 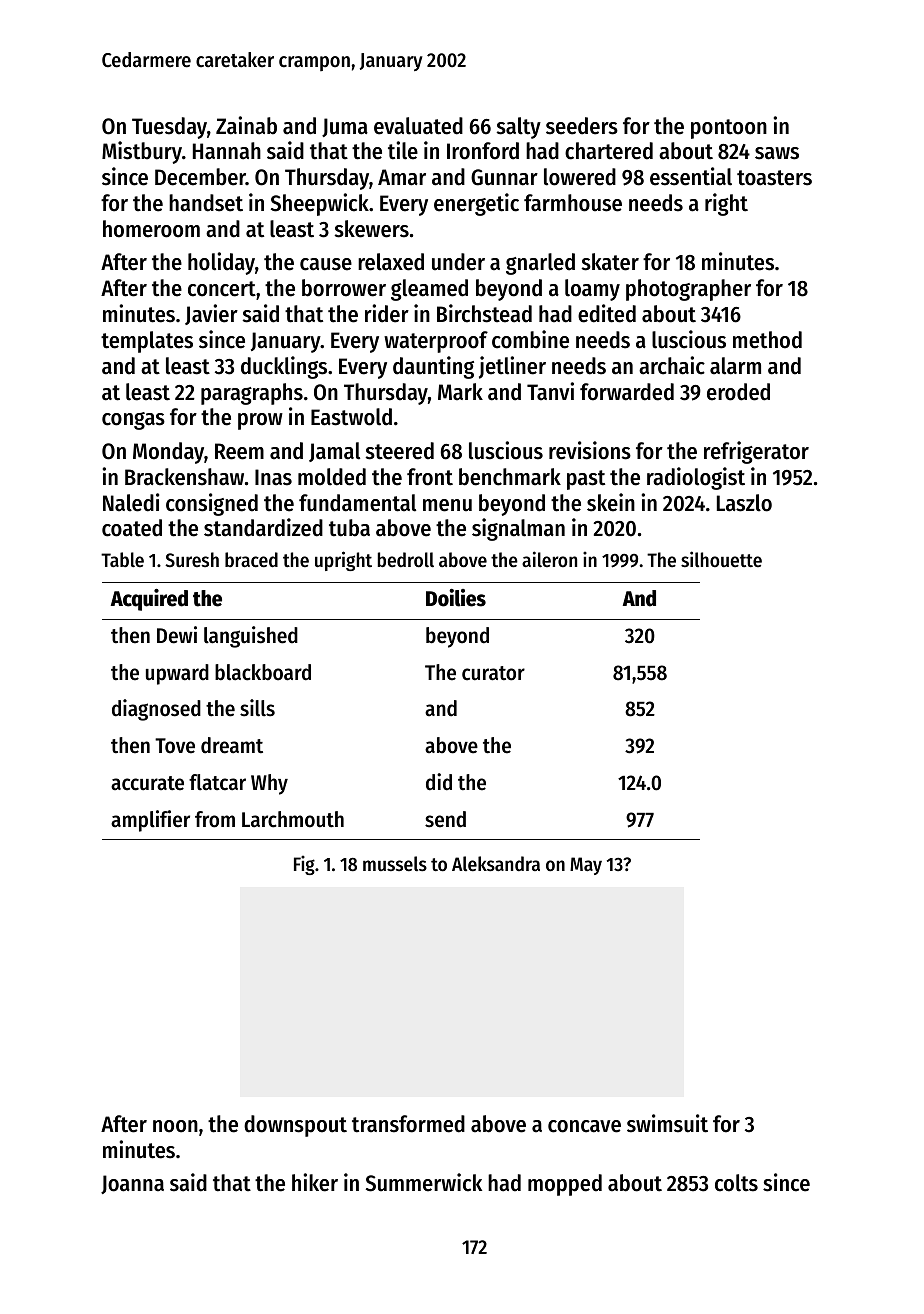 What do you see at coordinates (496, 864) in the screenshot?
I see `Aleksandra` at bounding box center [496, 864].
